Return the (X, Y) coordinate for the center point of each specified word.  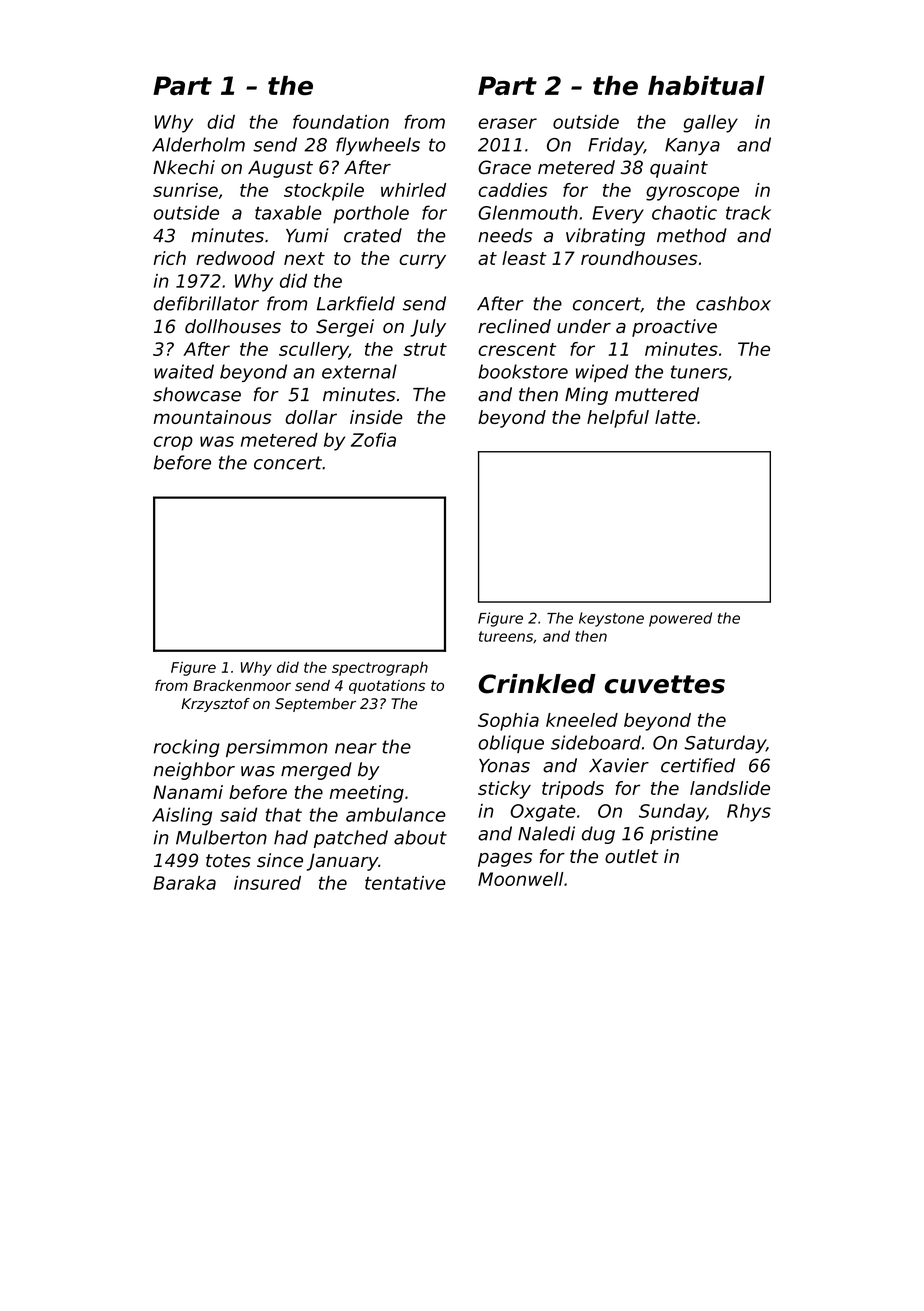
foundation (341, 122)
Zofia (373, 440)
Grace (504, 167)
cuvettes (665, 684)
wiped (602, 373)
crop (173, 443)
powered (680, 619)
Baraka (184, 883)
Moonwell (520, 879)
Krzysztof (215, 705)
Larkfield (356, 303)
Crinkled (537, 684)
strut (425, 349)
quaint (679, 169)
